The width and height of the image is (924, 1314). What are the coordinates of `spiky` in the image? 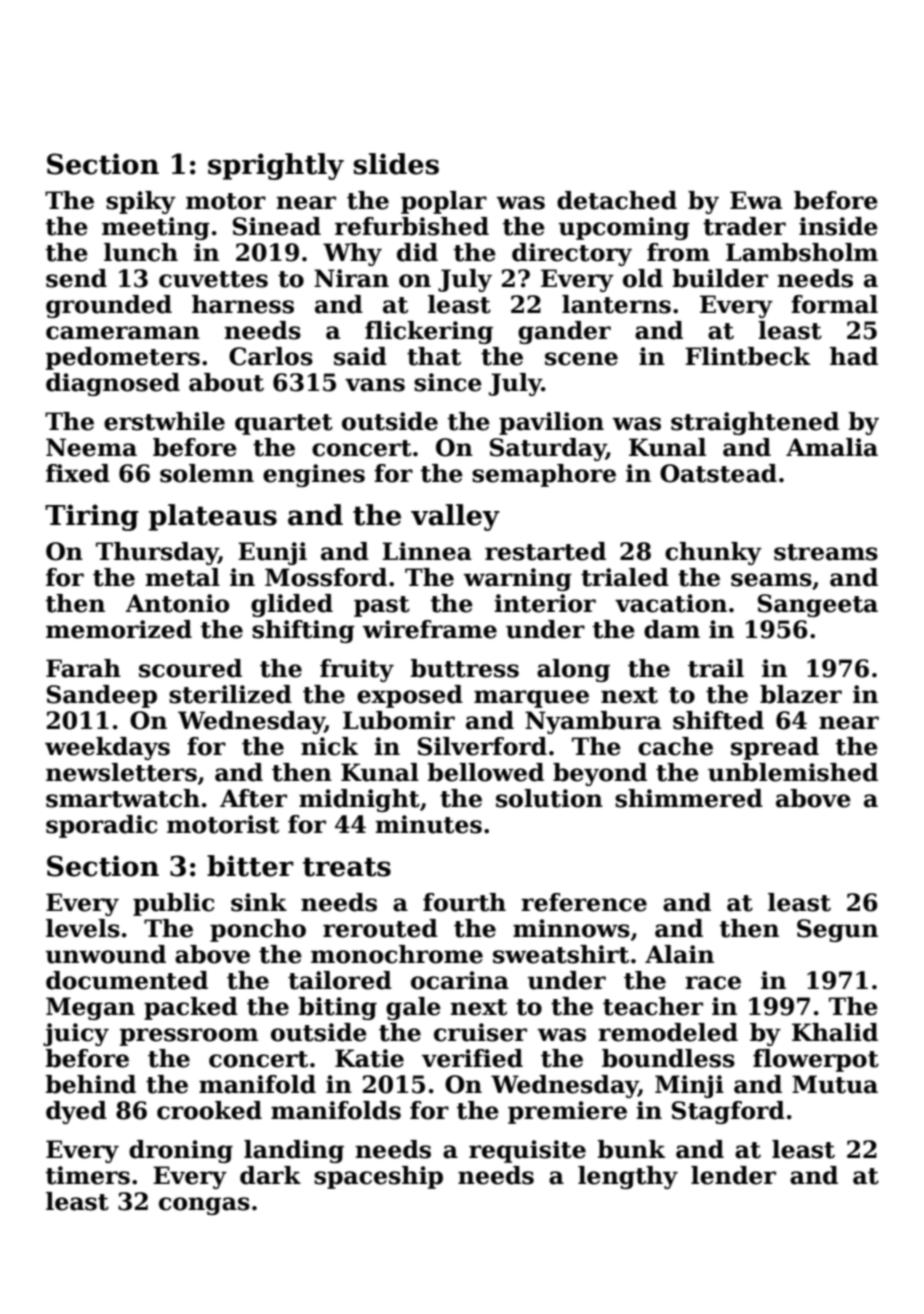 It's located at (141, 202).
